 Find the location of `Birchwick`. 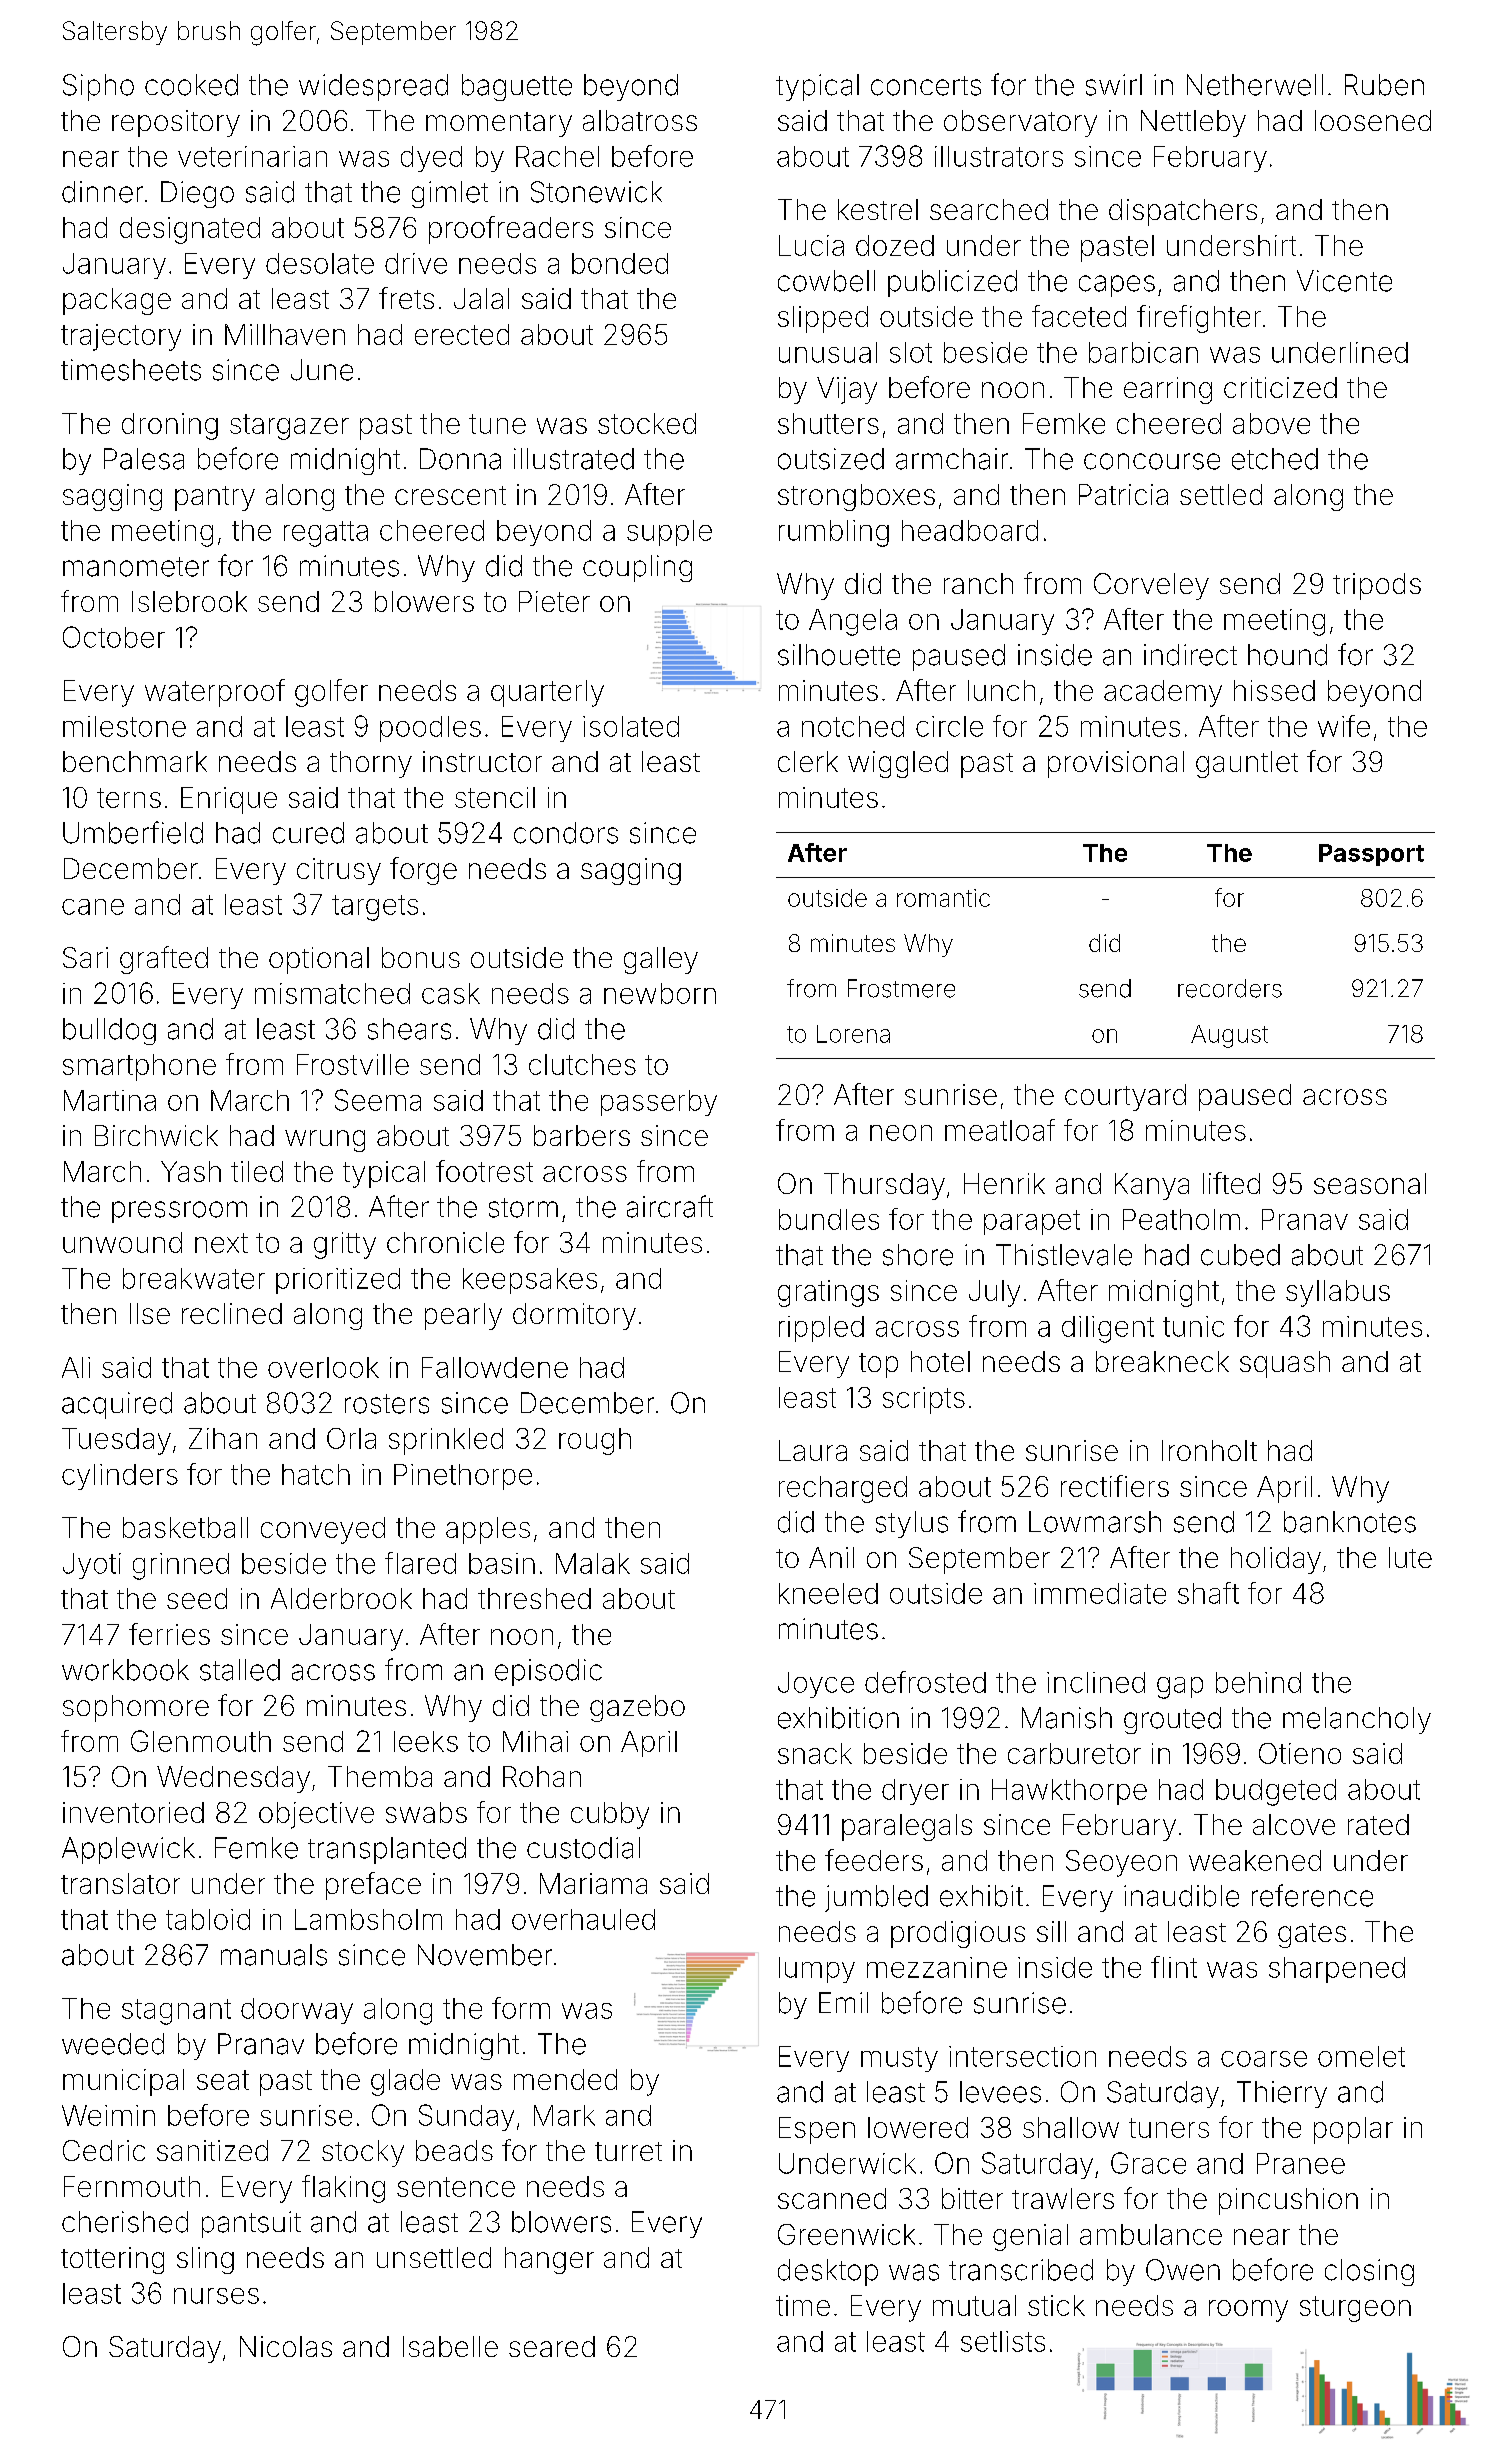

Birchwick is located at coordinates (156, 1135).
